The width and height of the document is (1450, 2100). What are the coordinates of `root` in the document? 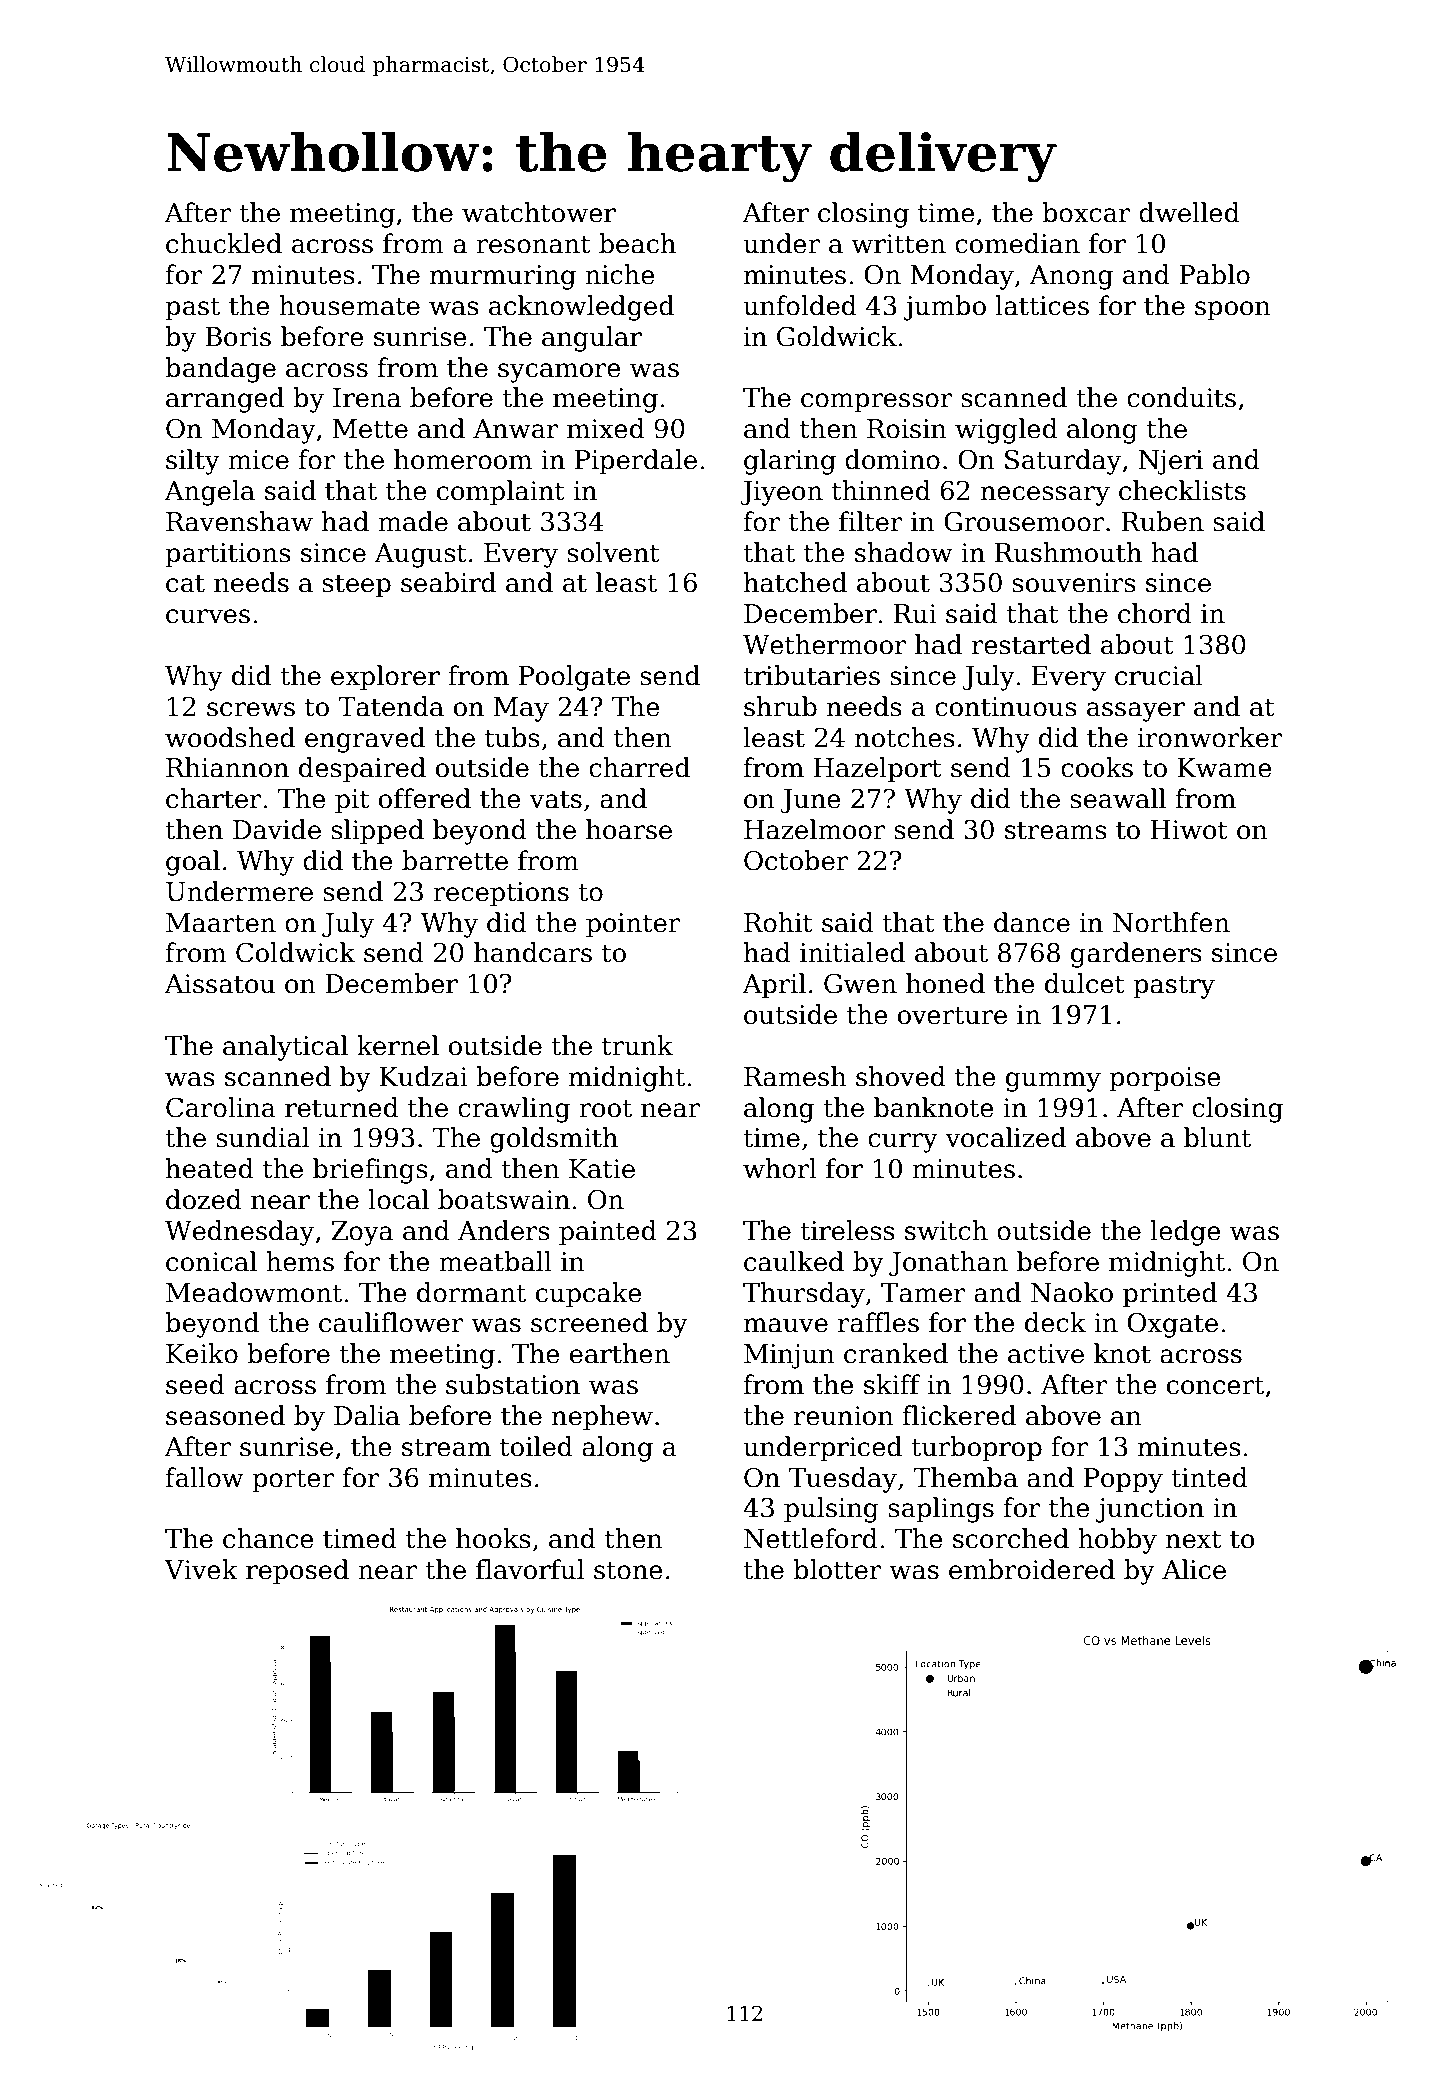 It's located at (605, 1108).
